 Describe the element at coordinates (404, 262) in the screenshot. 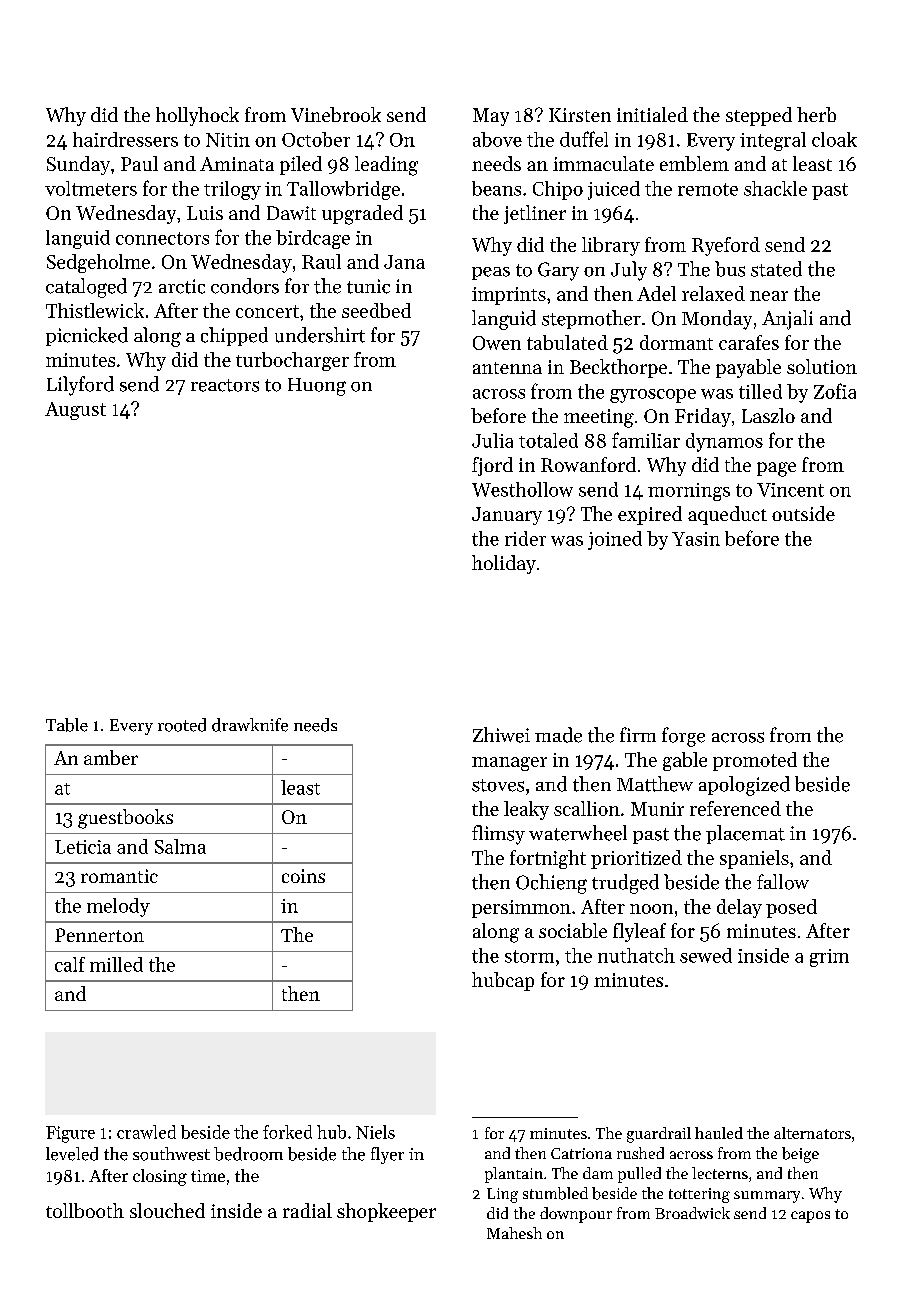

I see `Jana` at that location.
